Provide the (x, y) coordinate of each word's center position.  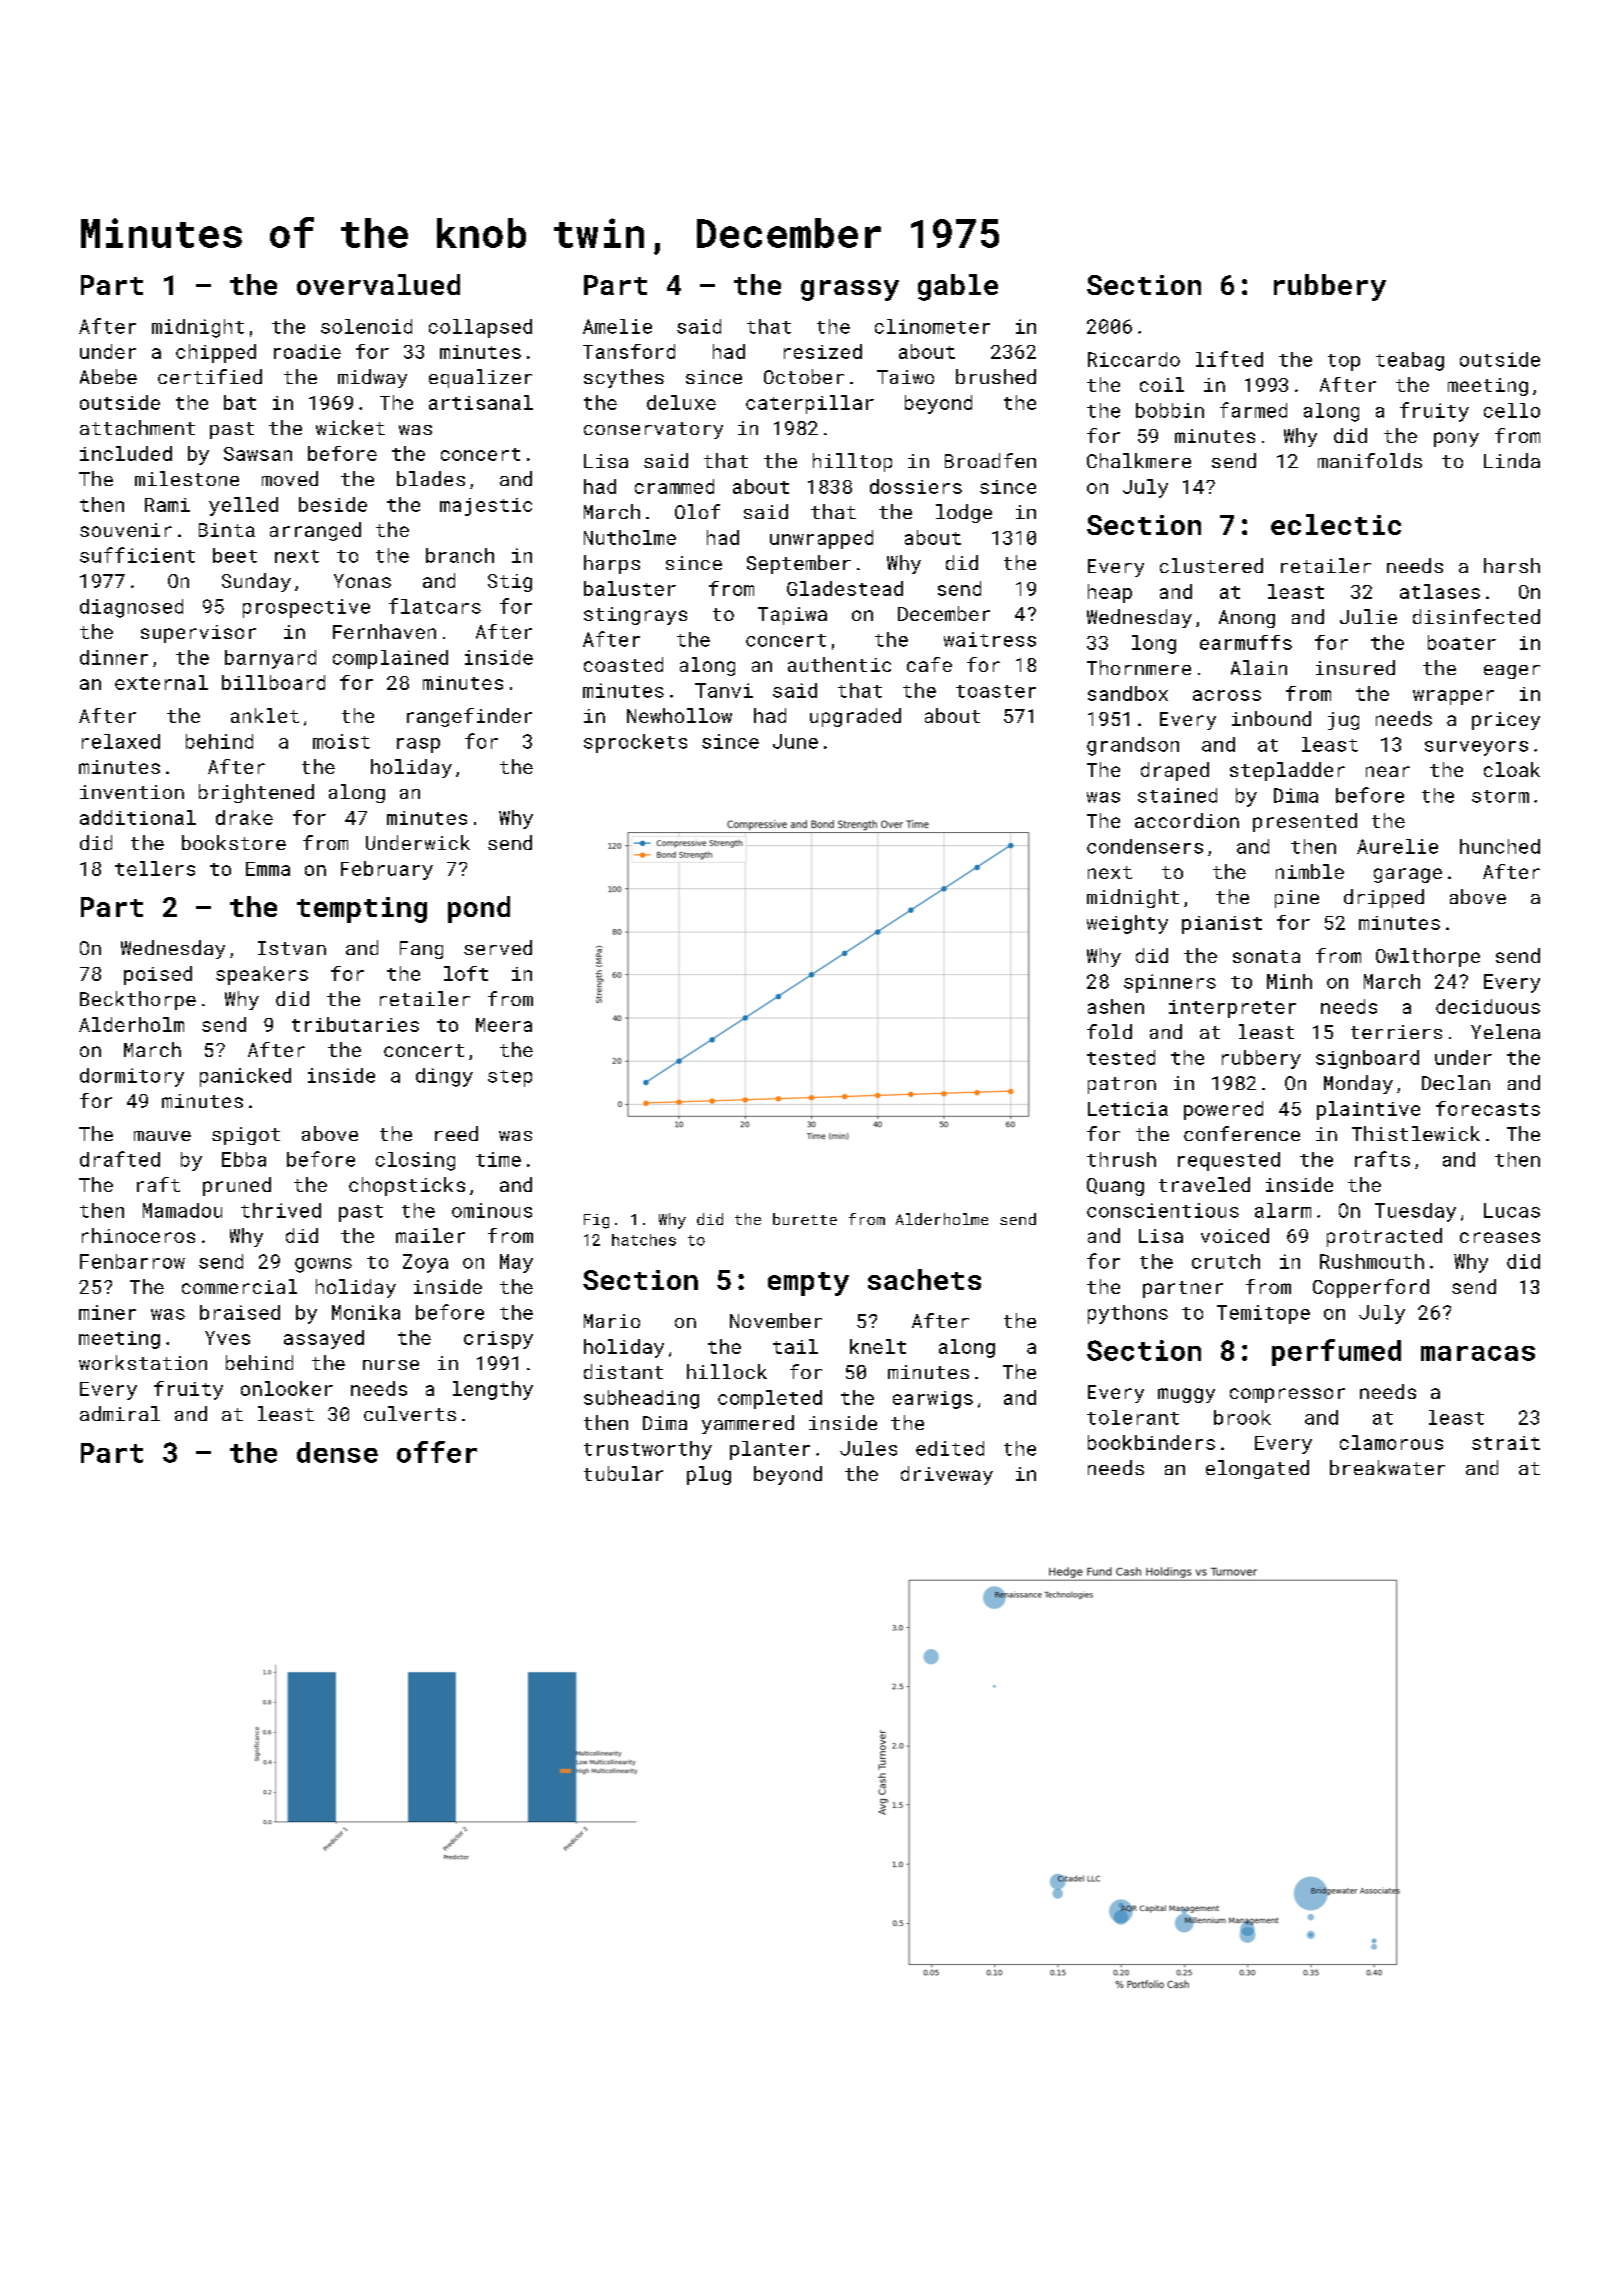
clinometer (932, 326)
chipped (216, 353)
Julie (1368, 616)
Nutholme (630, 537)
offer (437, 1452)
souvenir (126, 530)
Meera (504, 1025)
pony (1456, 439)
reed (456, 1133)
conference (1242, 1133)
